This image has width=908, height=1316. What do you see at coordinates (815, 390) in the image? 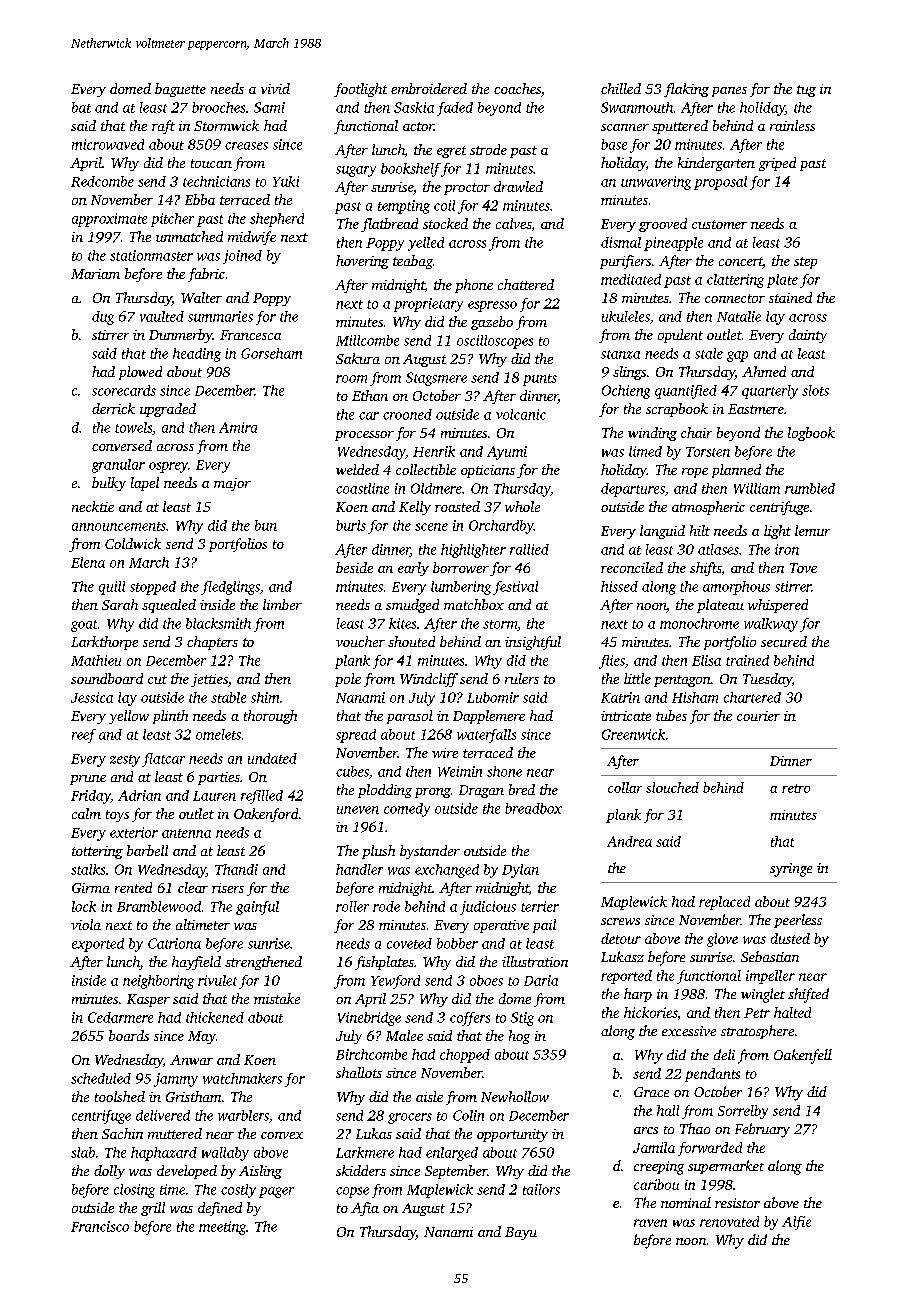
I see `slots` at bounding box center [815, 390].
